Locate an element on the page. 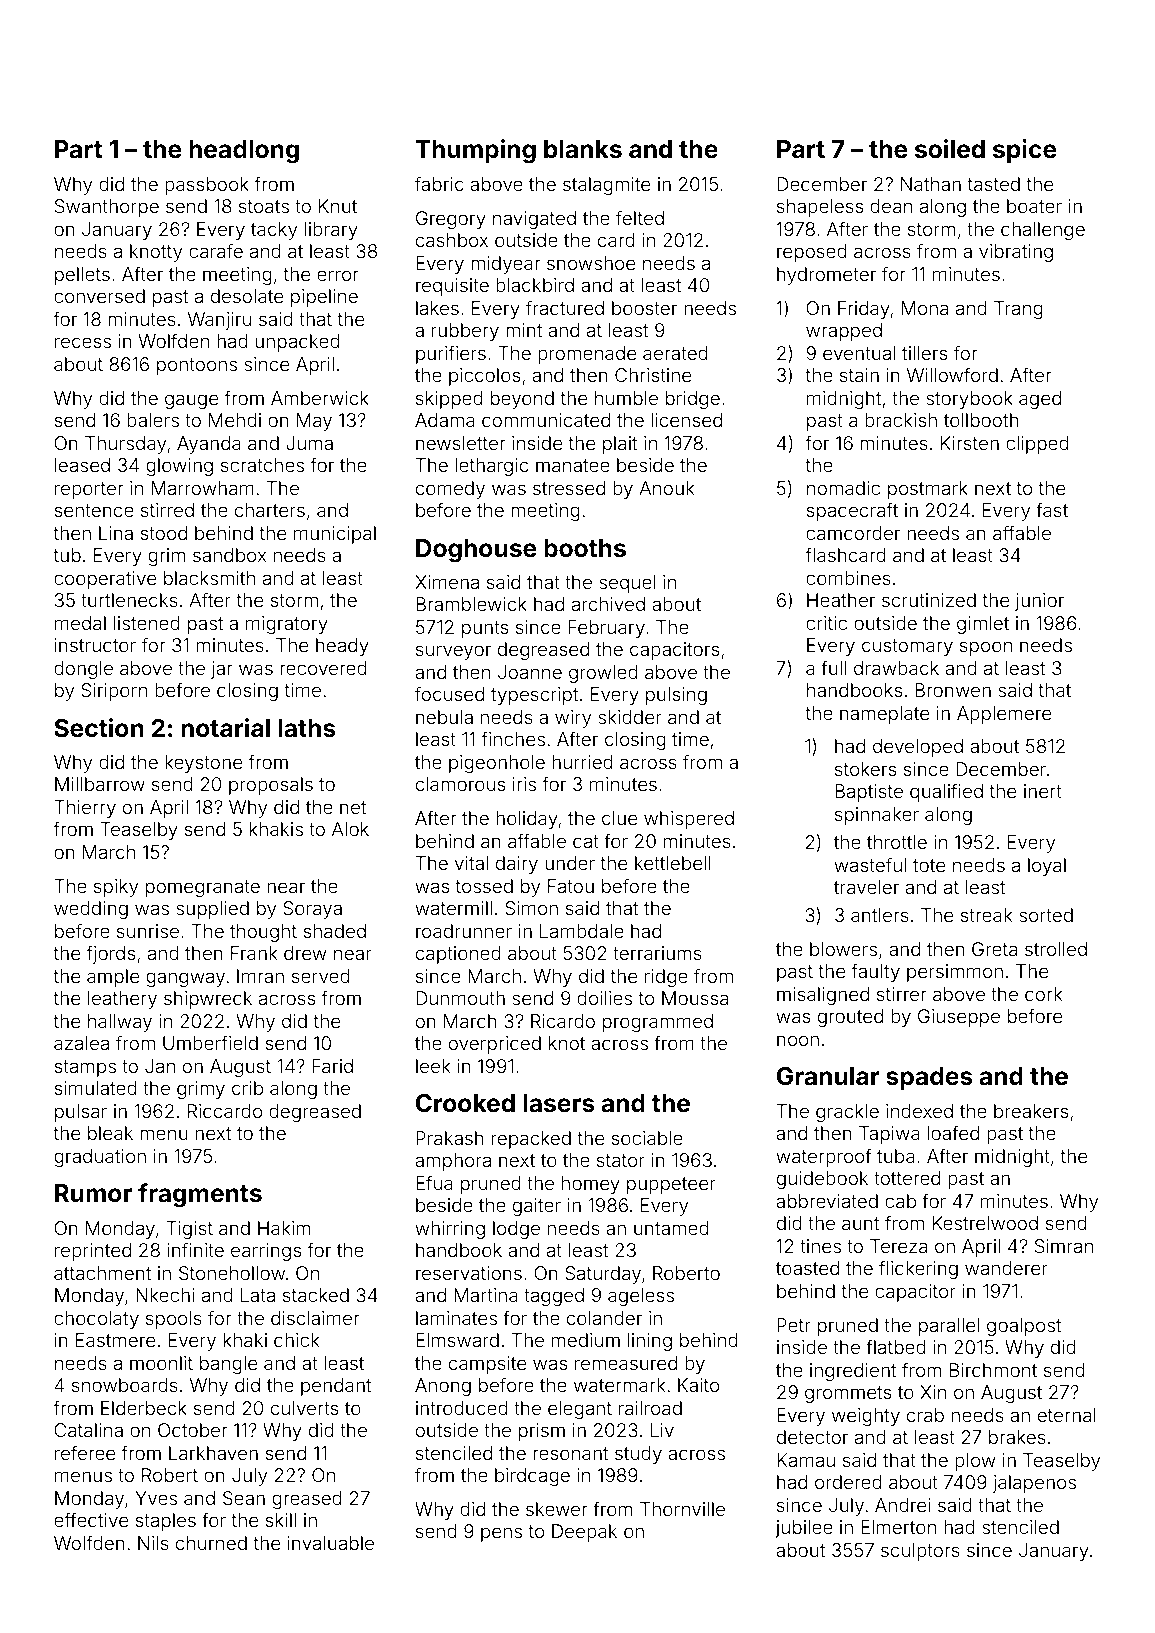 This document has height=1633, width=1155. notarial is located at coordinates (225, 728).
